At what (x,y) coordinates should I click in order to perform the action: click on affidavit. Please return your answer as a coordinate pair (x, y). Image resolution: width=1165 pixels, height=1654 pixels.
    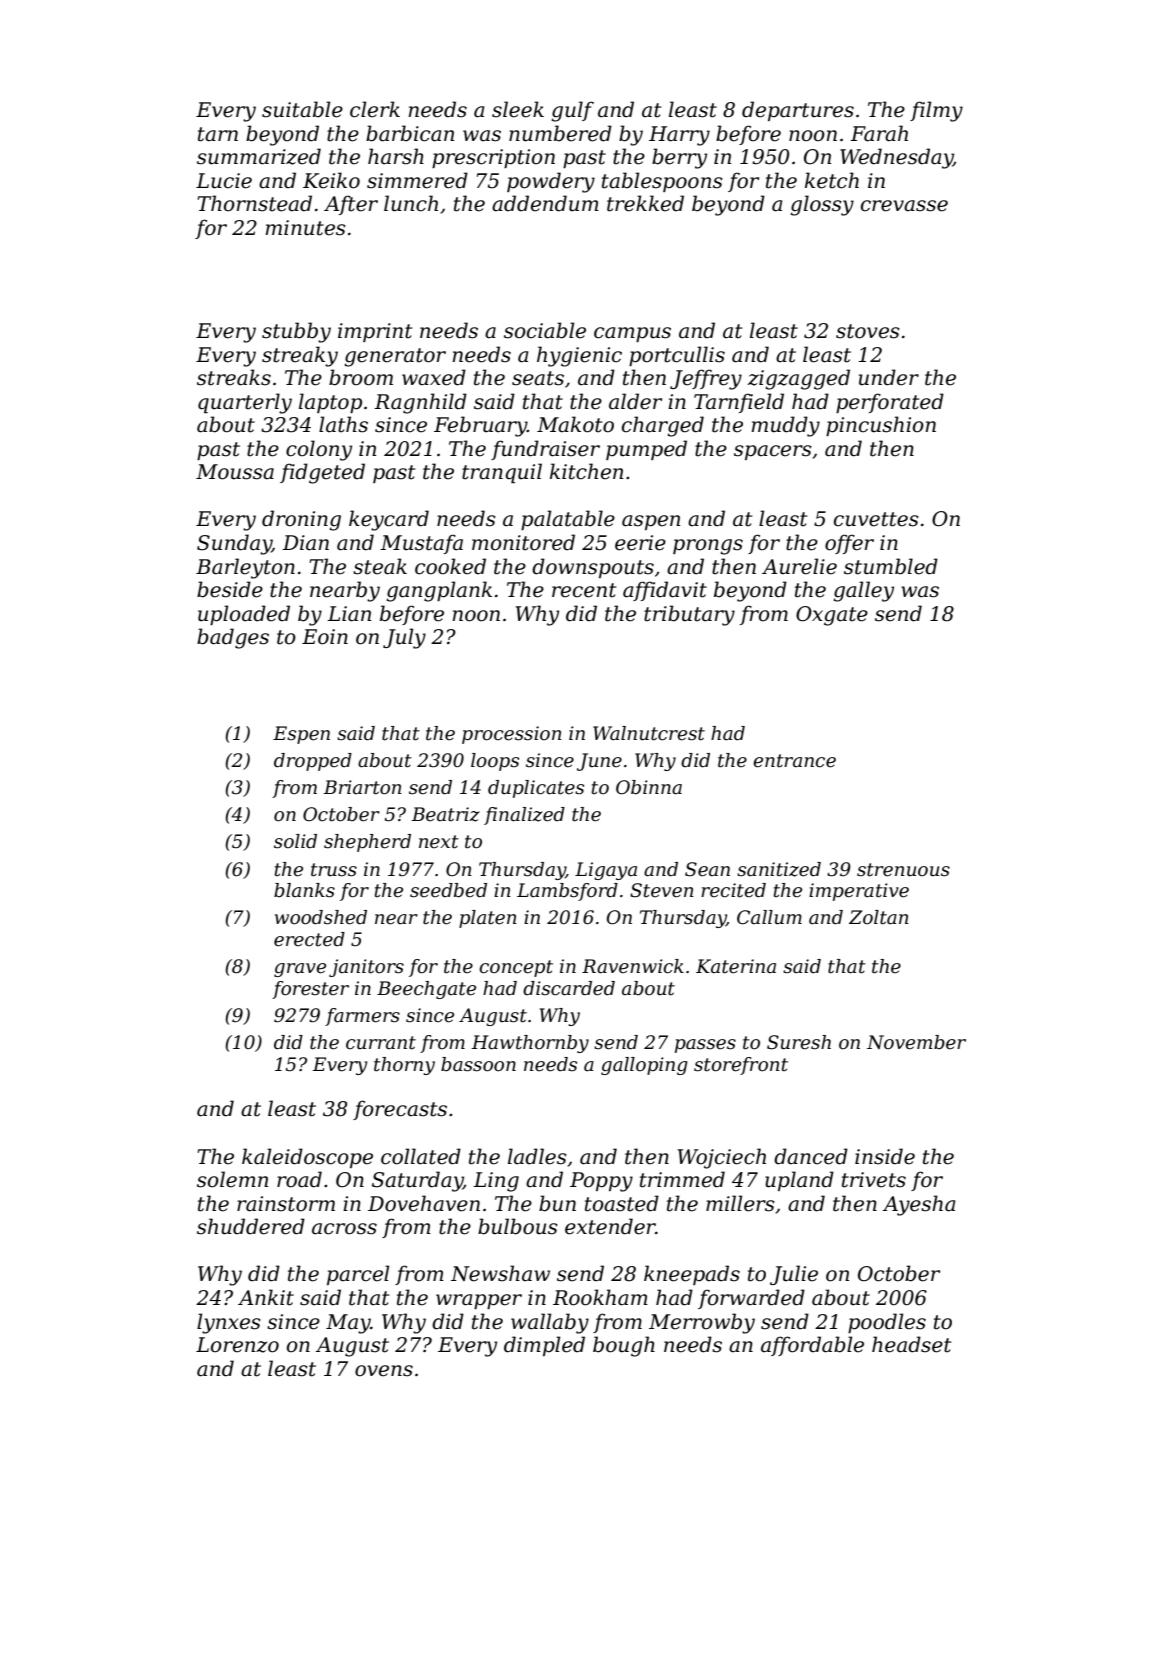
    Looking at the image, I should click on (665, 591).
